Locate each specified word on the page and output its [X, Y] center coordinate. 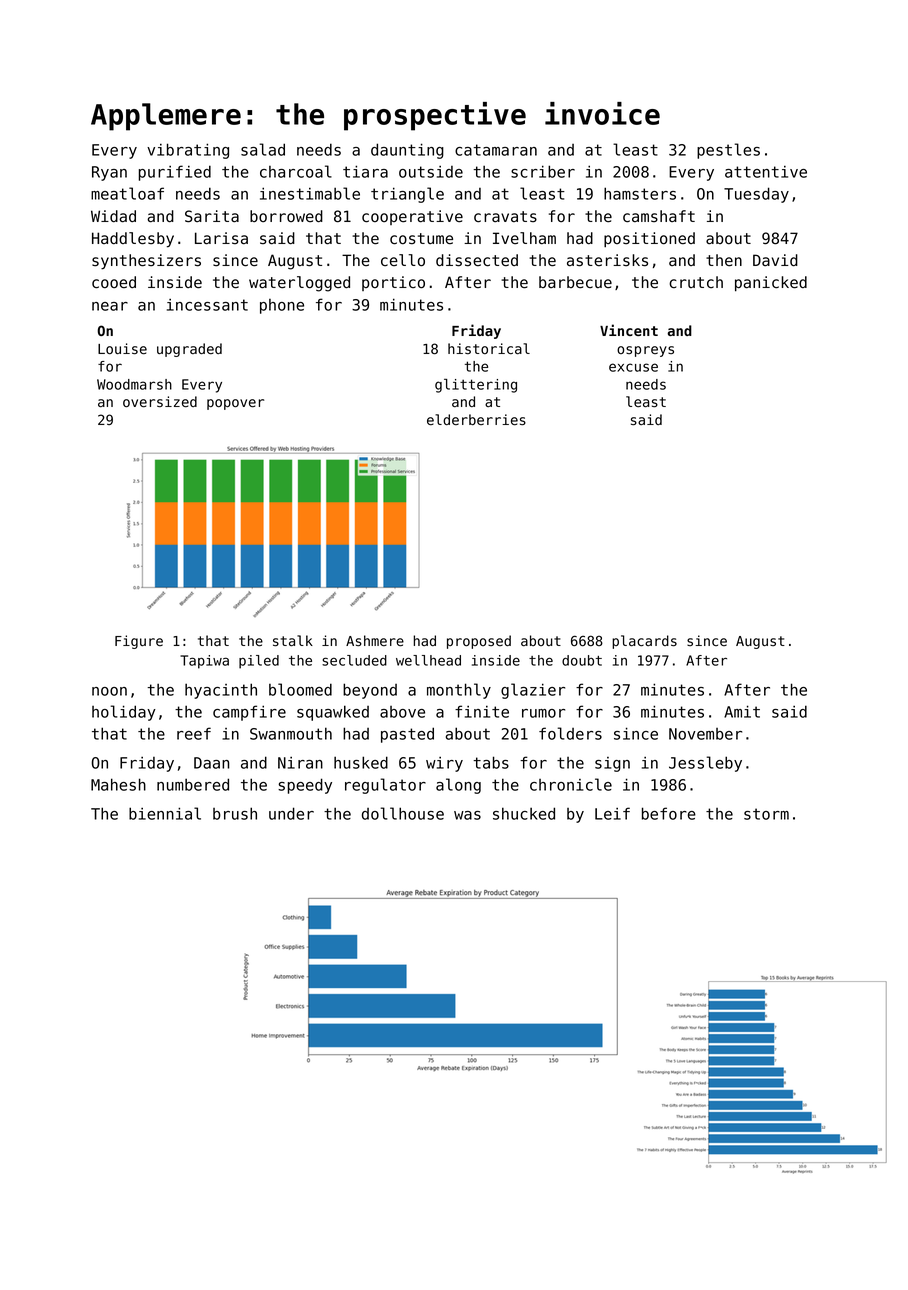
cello [403, 260]
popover [235, 404]
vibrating [188, 151]
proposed [479, 642]
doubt [582, 660]
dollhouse [403, 813]
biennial [165, 813]
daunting [407, 151]
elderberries [476, 420]
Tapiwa [204, 662]
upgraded [189, 350]
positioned [649, 239]
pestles [728, 151]
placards [644, 642]
